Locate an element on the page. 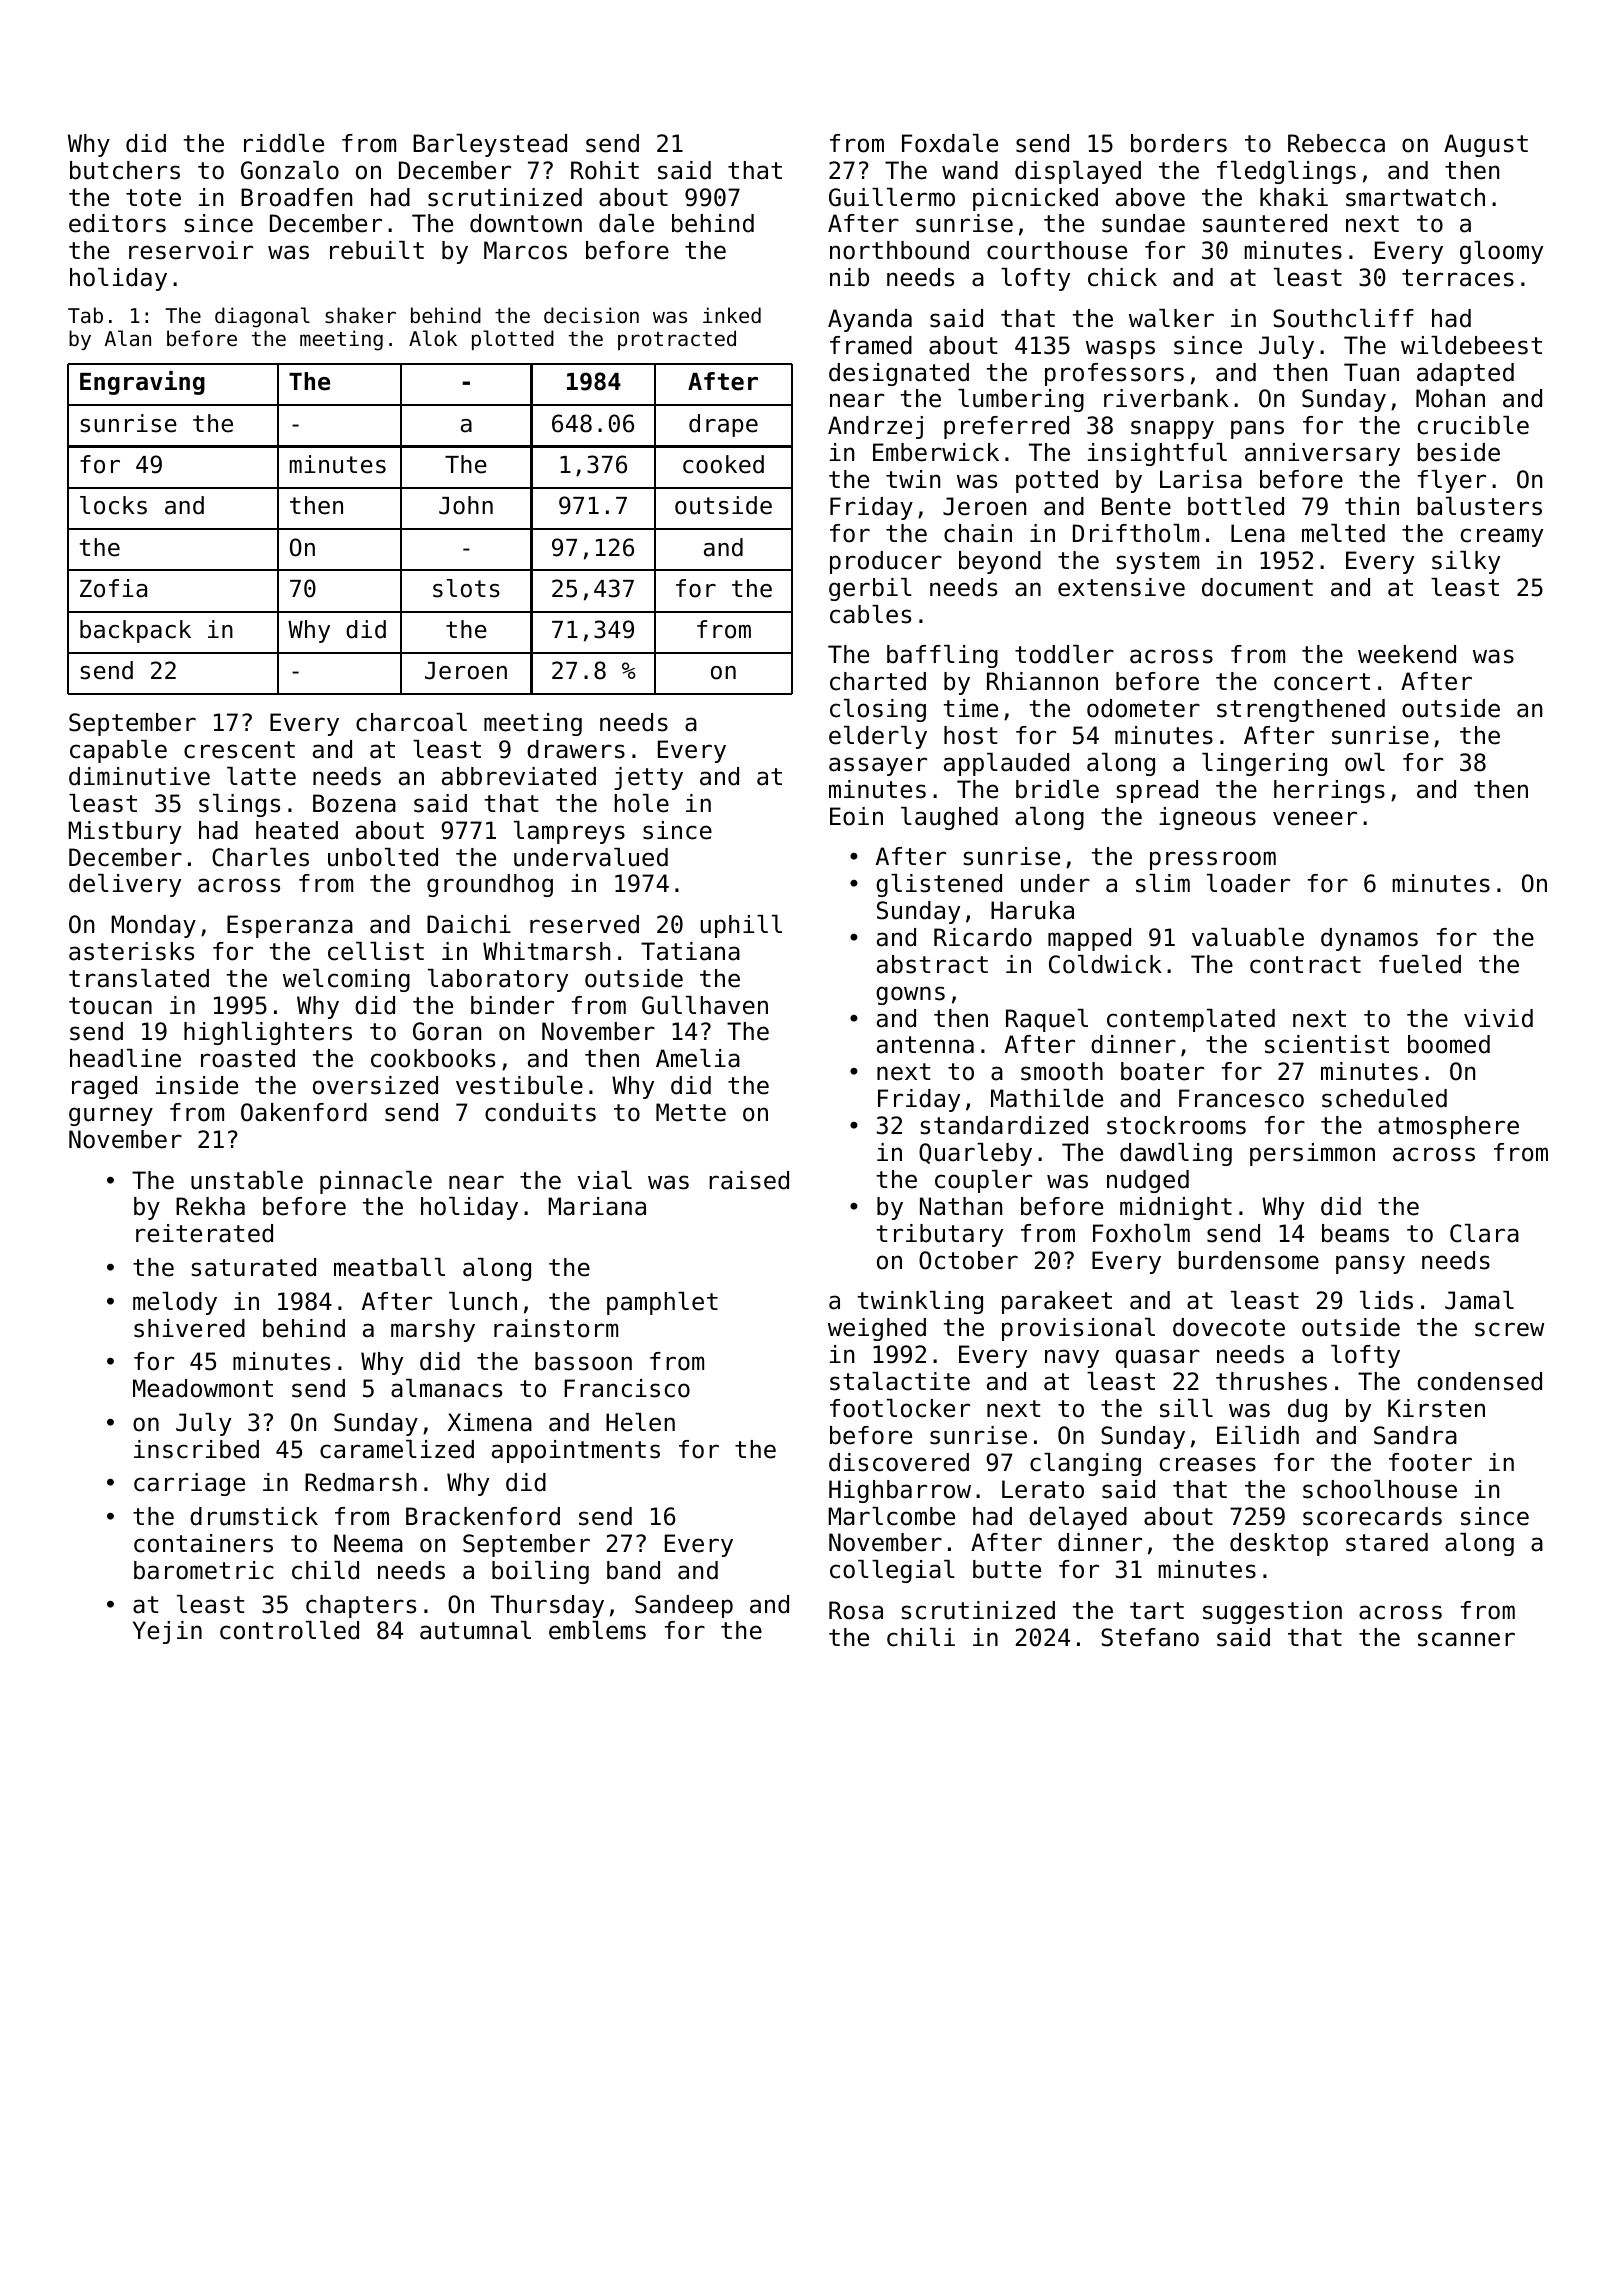 The image size is (1620, 2292). smartwatch is located at coordinates (1415, 197).
